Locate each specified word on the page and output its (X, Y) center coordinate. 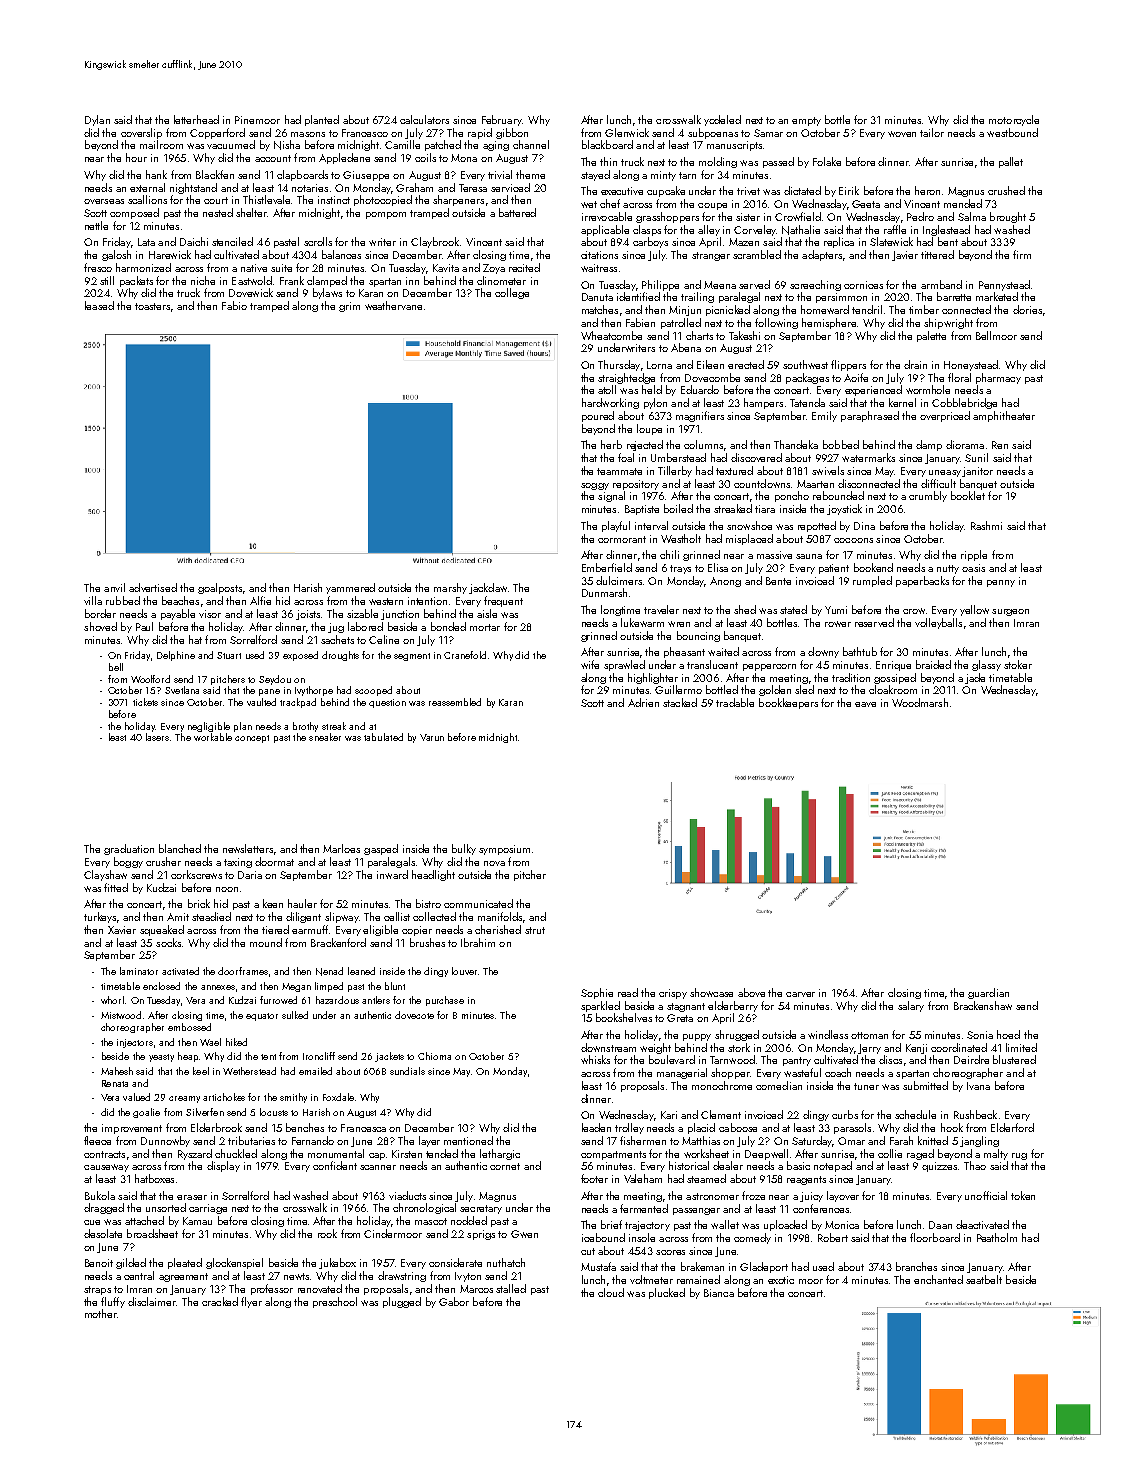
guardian (988, 993)
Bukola (100, 1195)
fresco (98, 267)
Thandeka (796, 444)
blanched (180, 848)
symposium (504, 850)
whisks (595, 1059)
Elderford (1012, 1127)
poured (598, 416)
